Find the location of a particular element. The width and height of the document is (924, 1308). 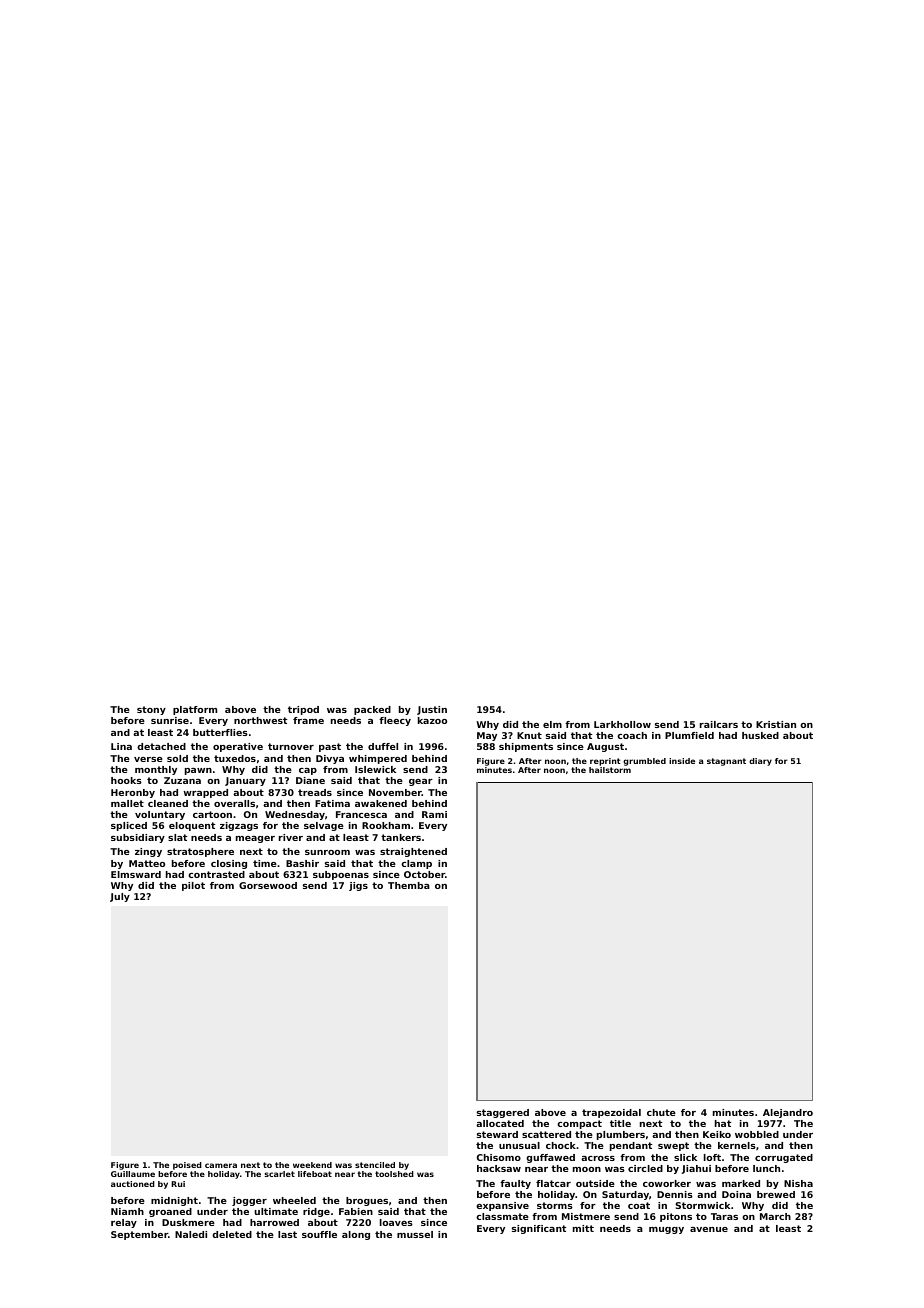

tripod is located at coordinates (303, 710).
